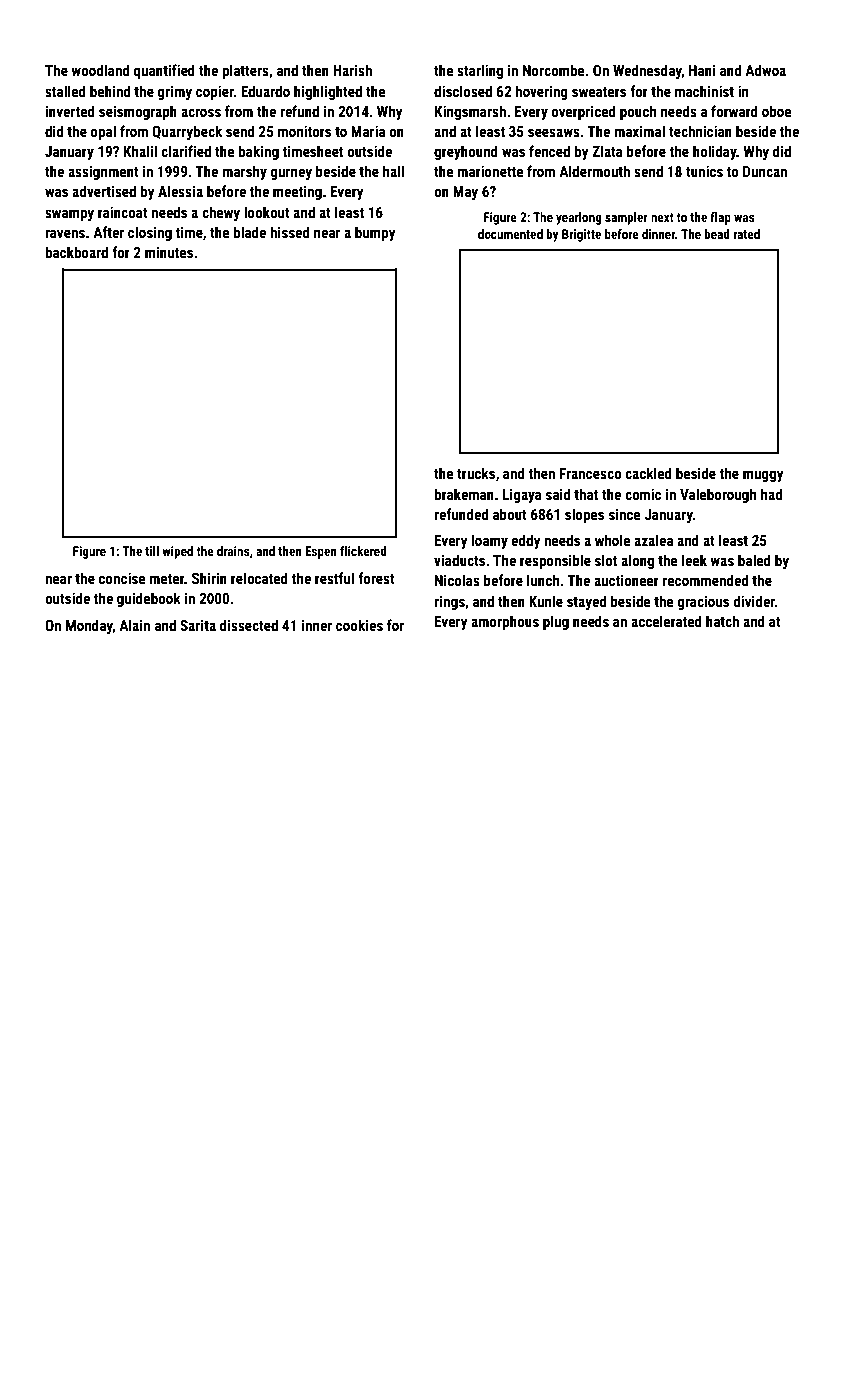 The height and width of the screenshot is (1400, 849). What do you see at coordinates (100, 70) in the screenshot?
I see `woodland` at bounding box center [100, 70].
